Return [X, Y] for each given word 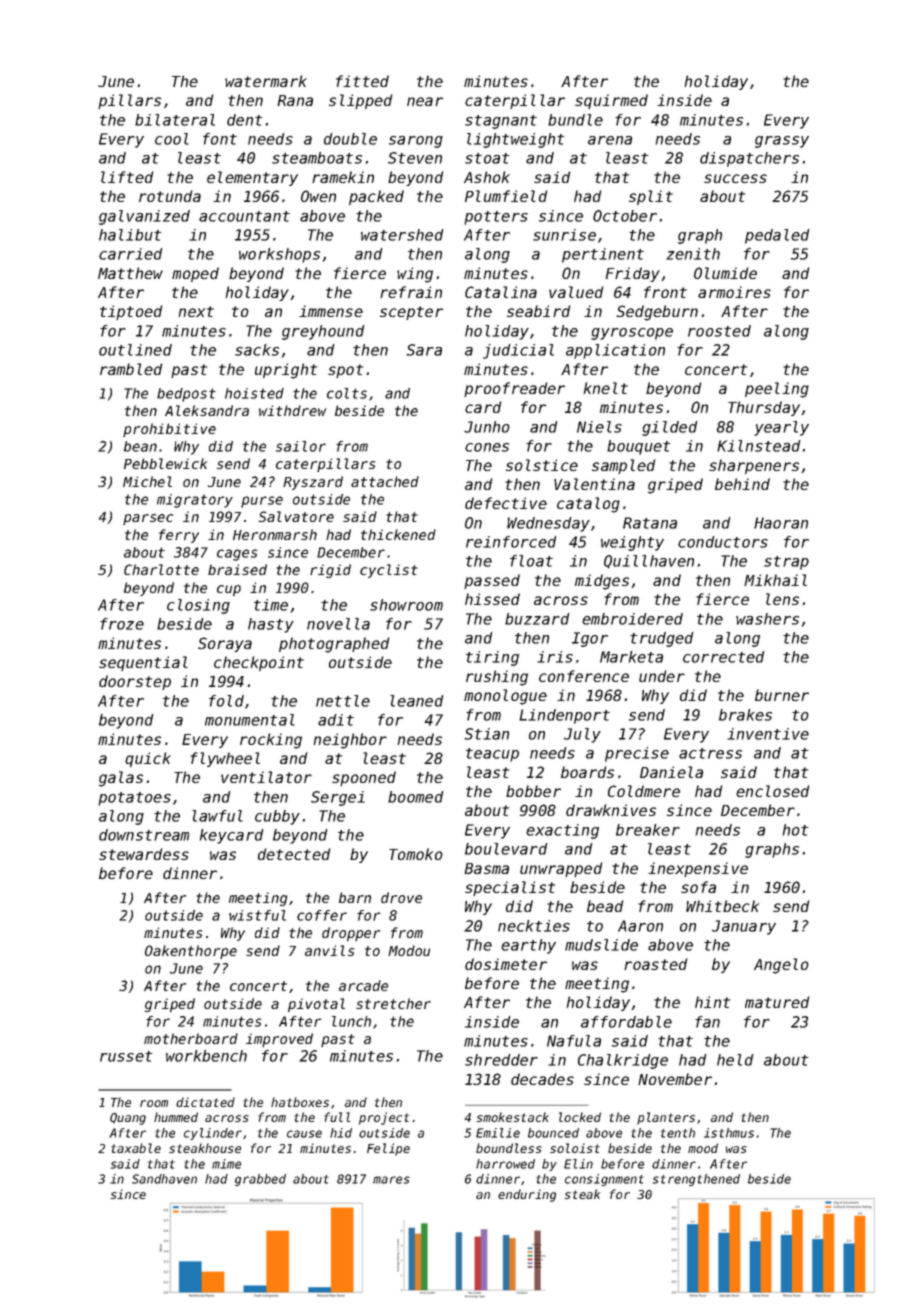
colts [347, 393]
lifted [127, 177]
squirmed [611, 101]
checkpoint [259, 663]
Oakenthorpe [191, 952]
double [350, 139]
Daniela [671, 772]
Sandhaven [164, 1179]
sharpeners [754, 466]
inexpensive [698, 869]
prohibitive [169, 430]
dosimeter [506, 964]
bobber [533, 791]
